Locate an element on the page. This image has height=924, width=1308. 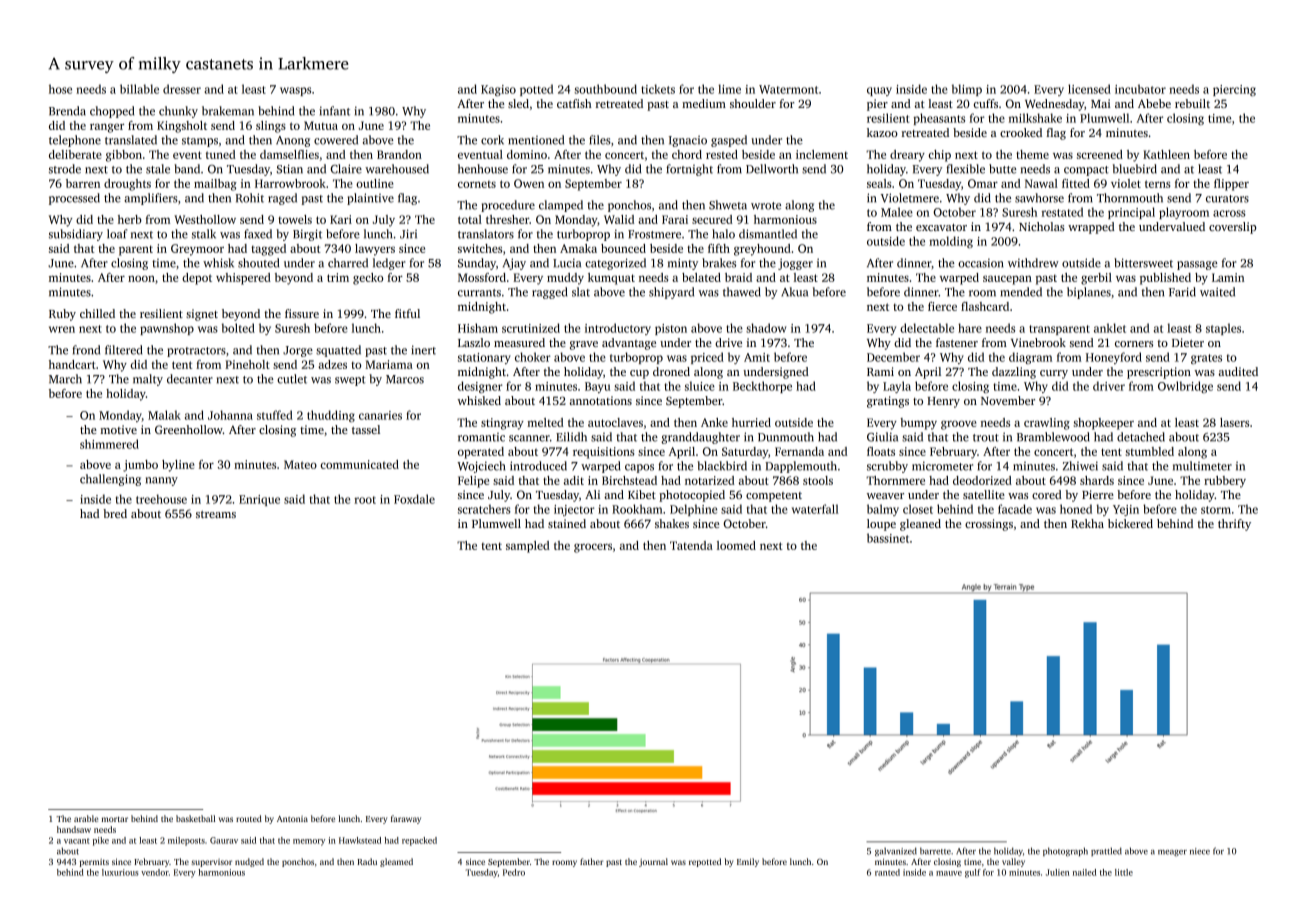
micrometer is located at coordinates (942, 466).
